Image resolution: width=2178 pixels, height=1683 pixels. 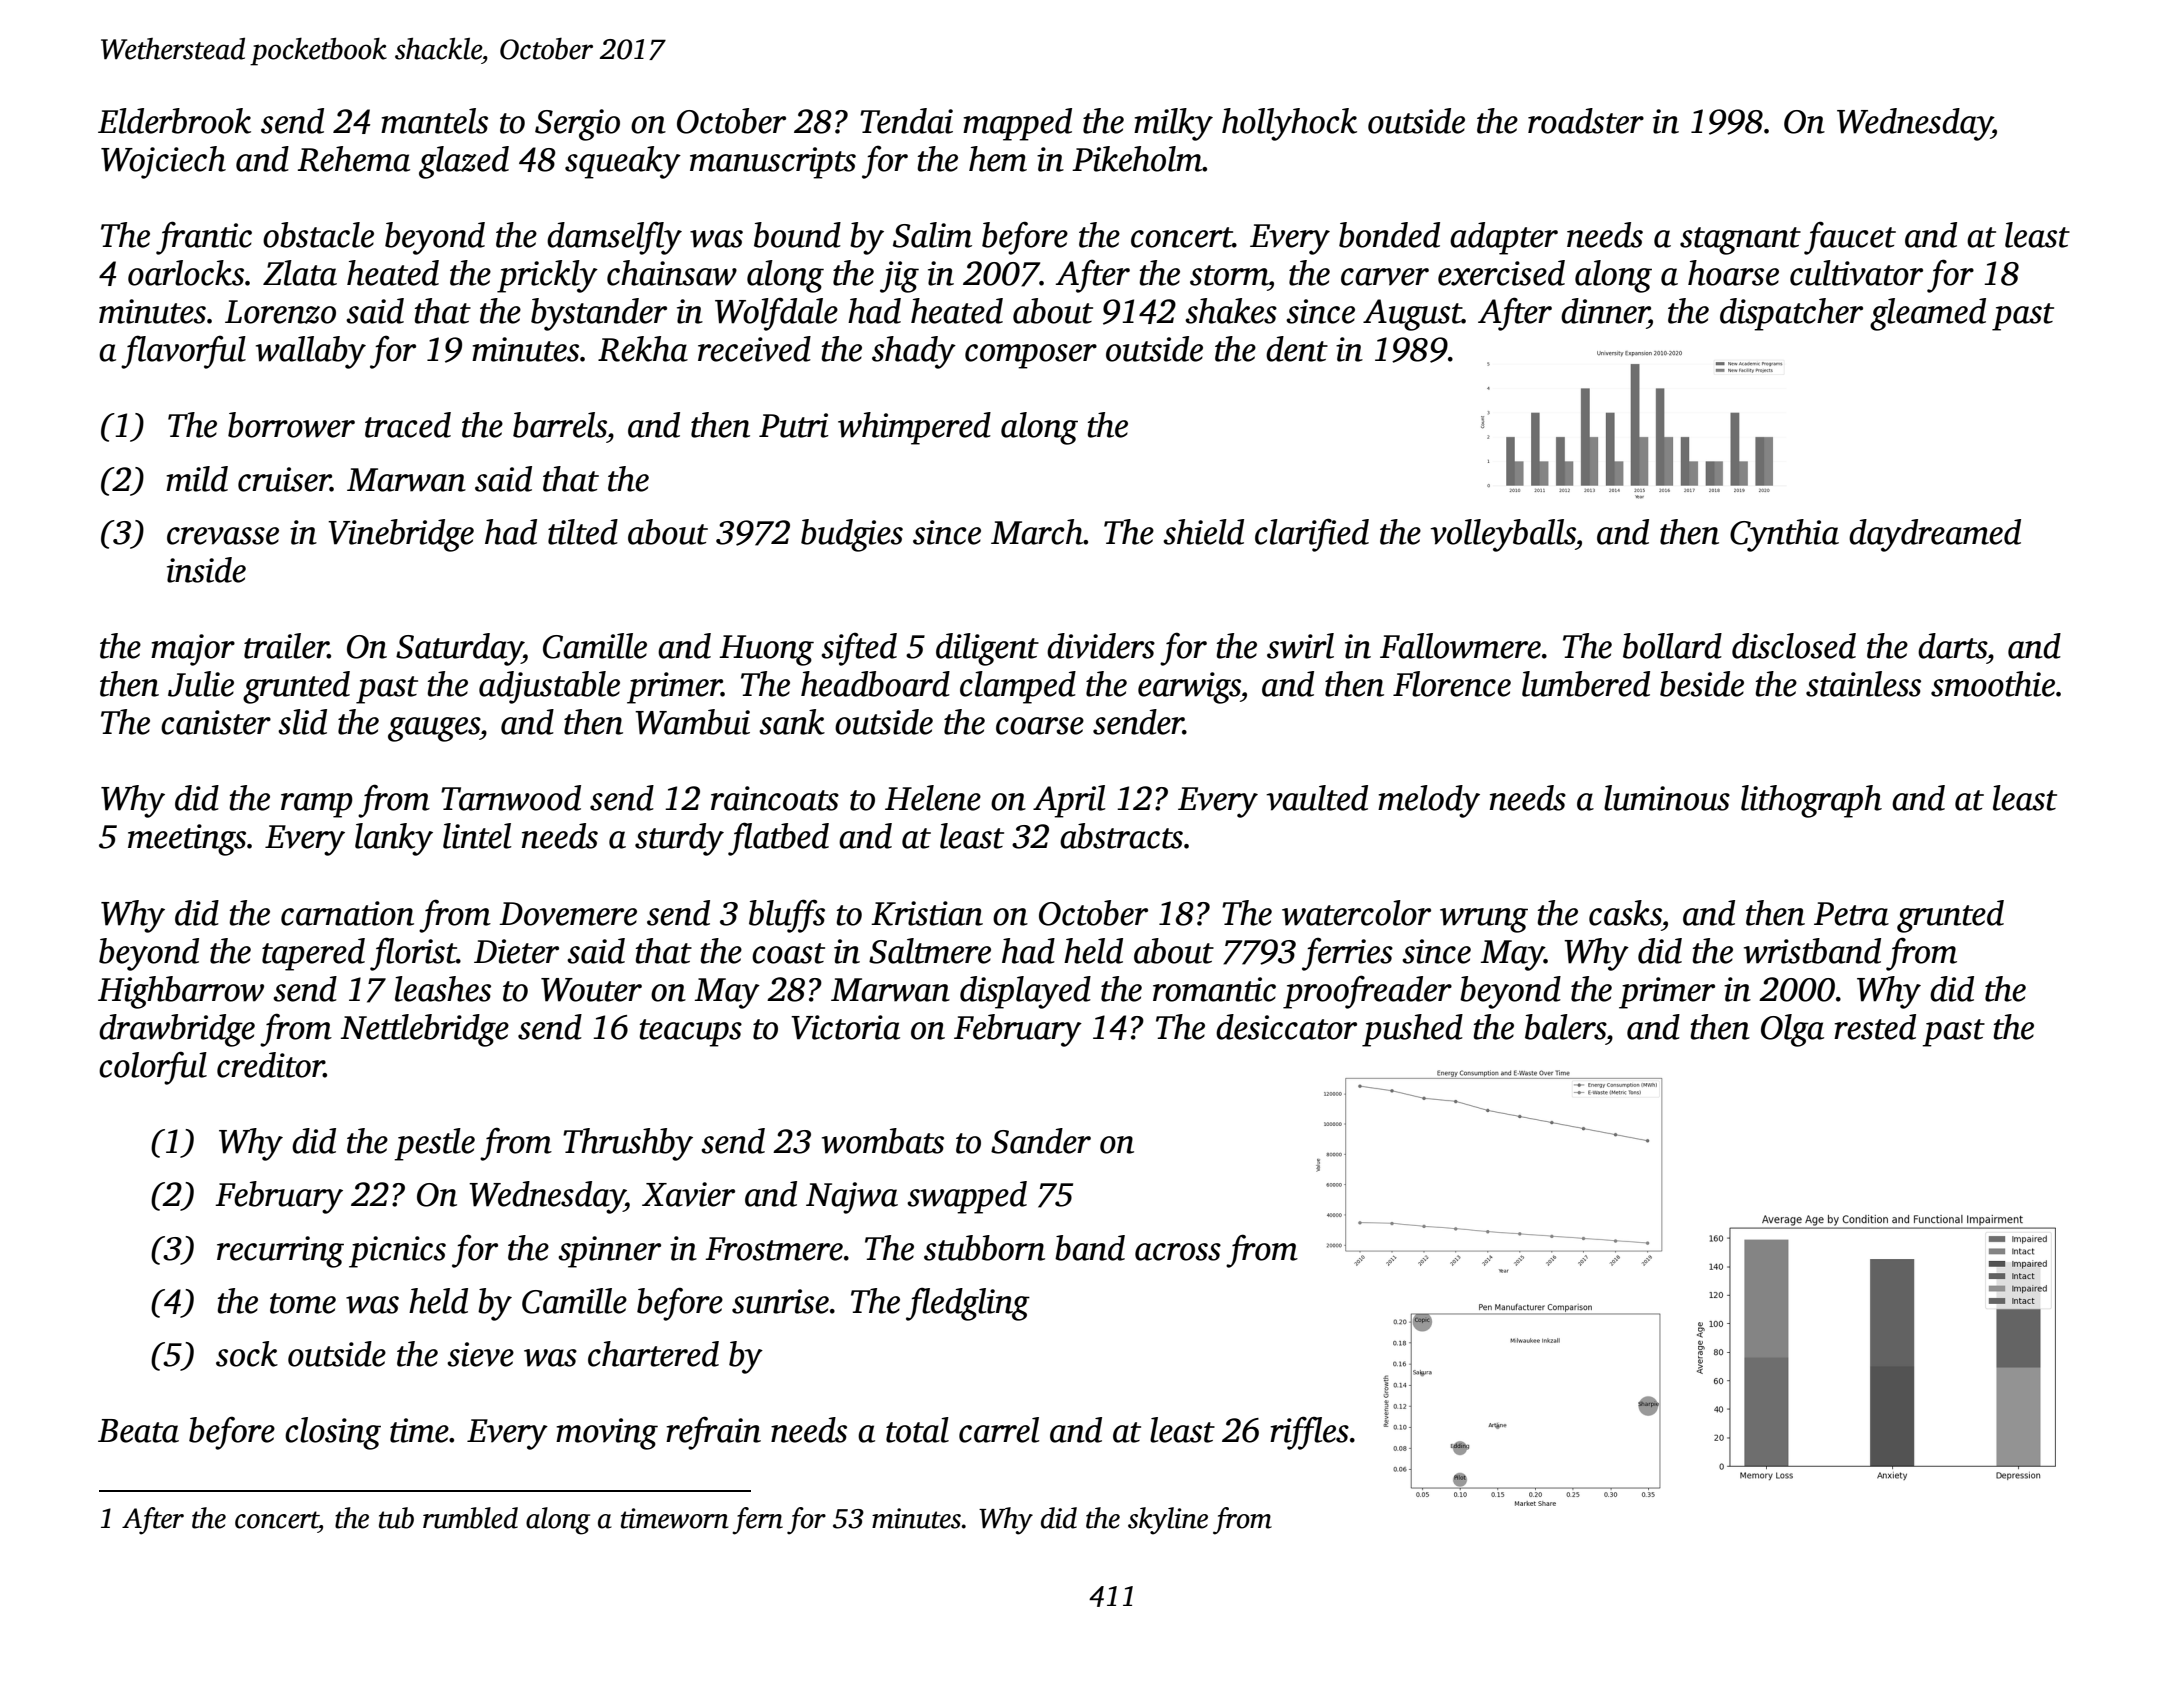 What do you see at coordinates (183, 352) in the document?
I see `flavorful` at bounding box center [183, 352].
